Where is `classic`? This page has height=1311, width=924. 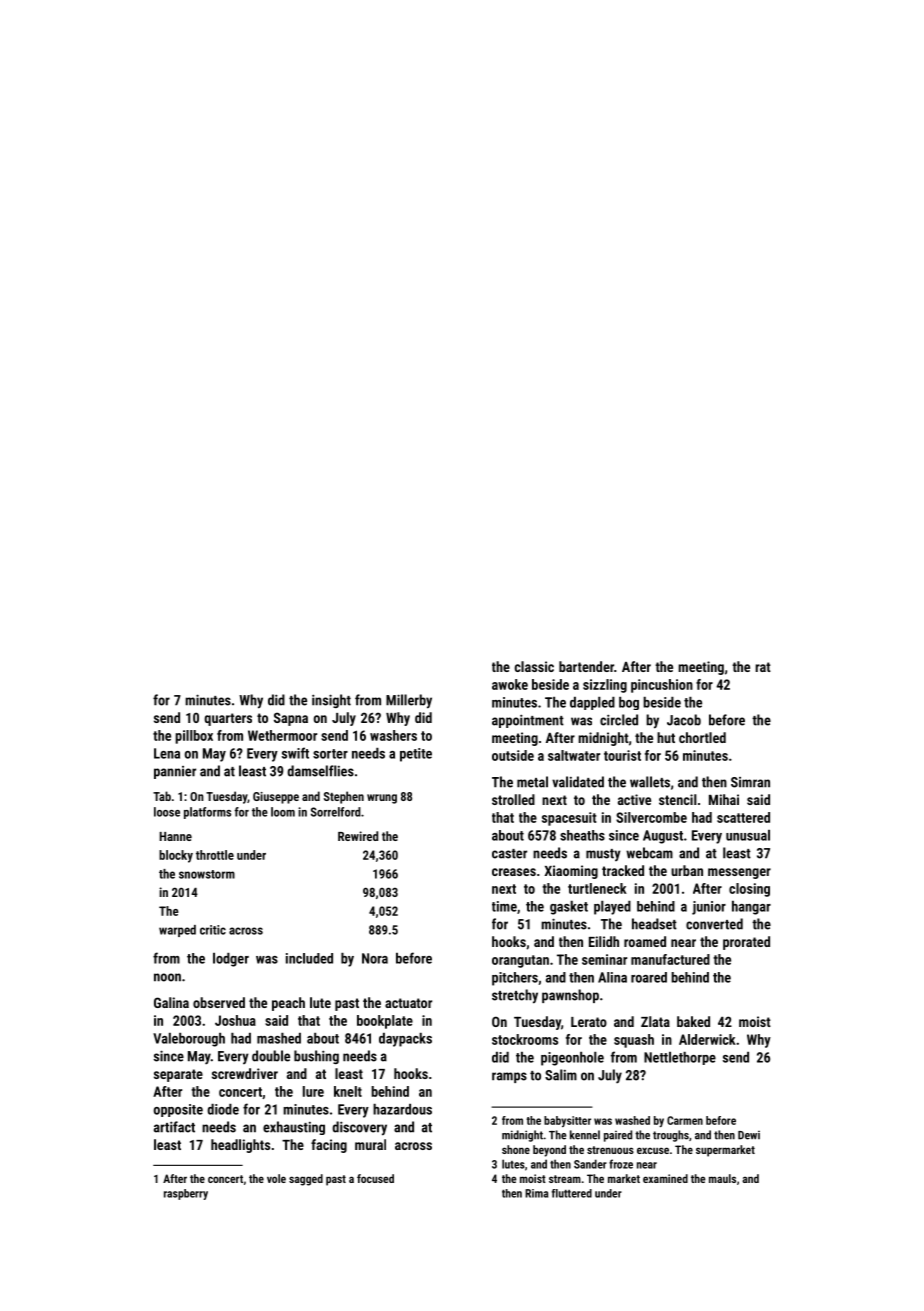 classic is located at coordinates (534, 666).
